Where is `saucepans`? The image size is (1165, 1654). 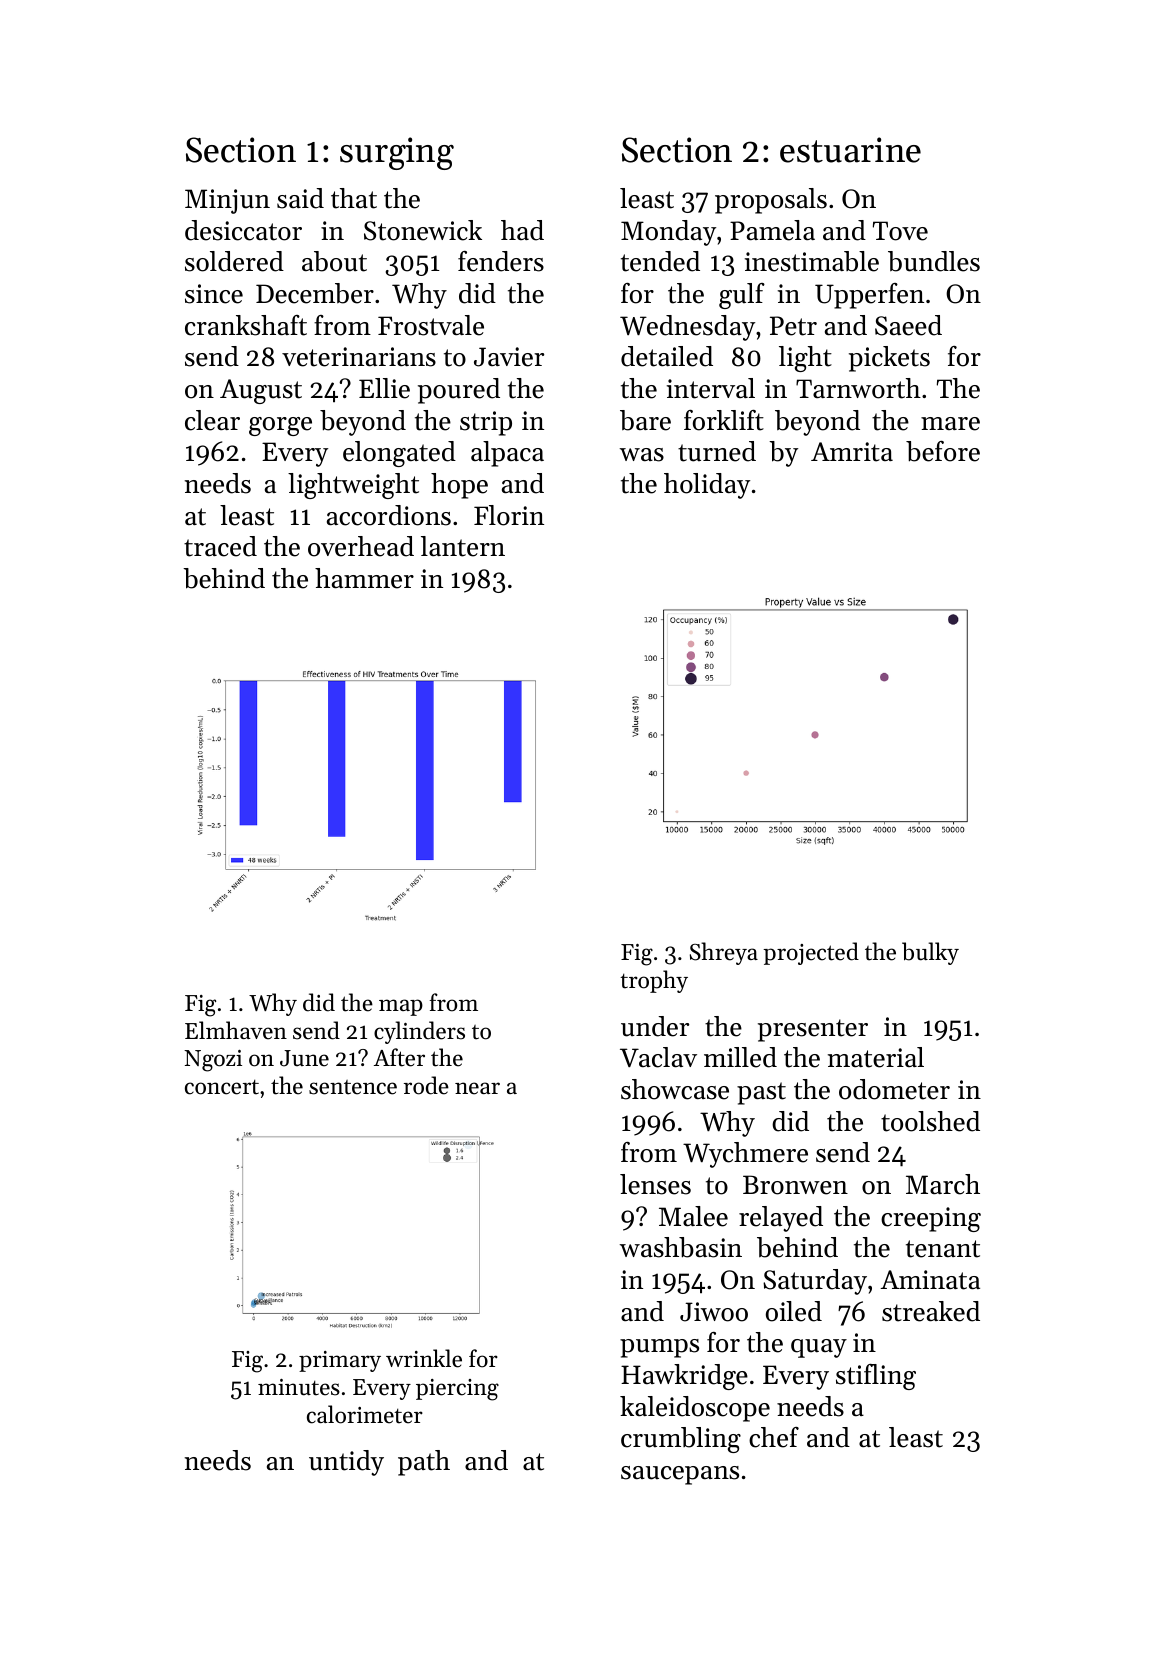 saucepans is located at coordinates (680, 1475).
